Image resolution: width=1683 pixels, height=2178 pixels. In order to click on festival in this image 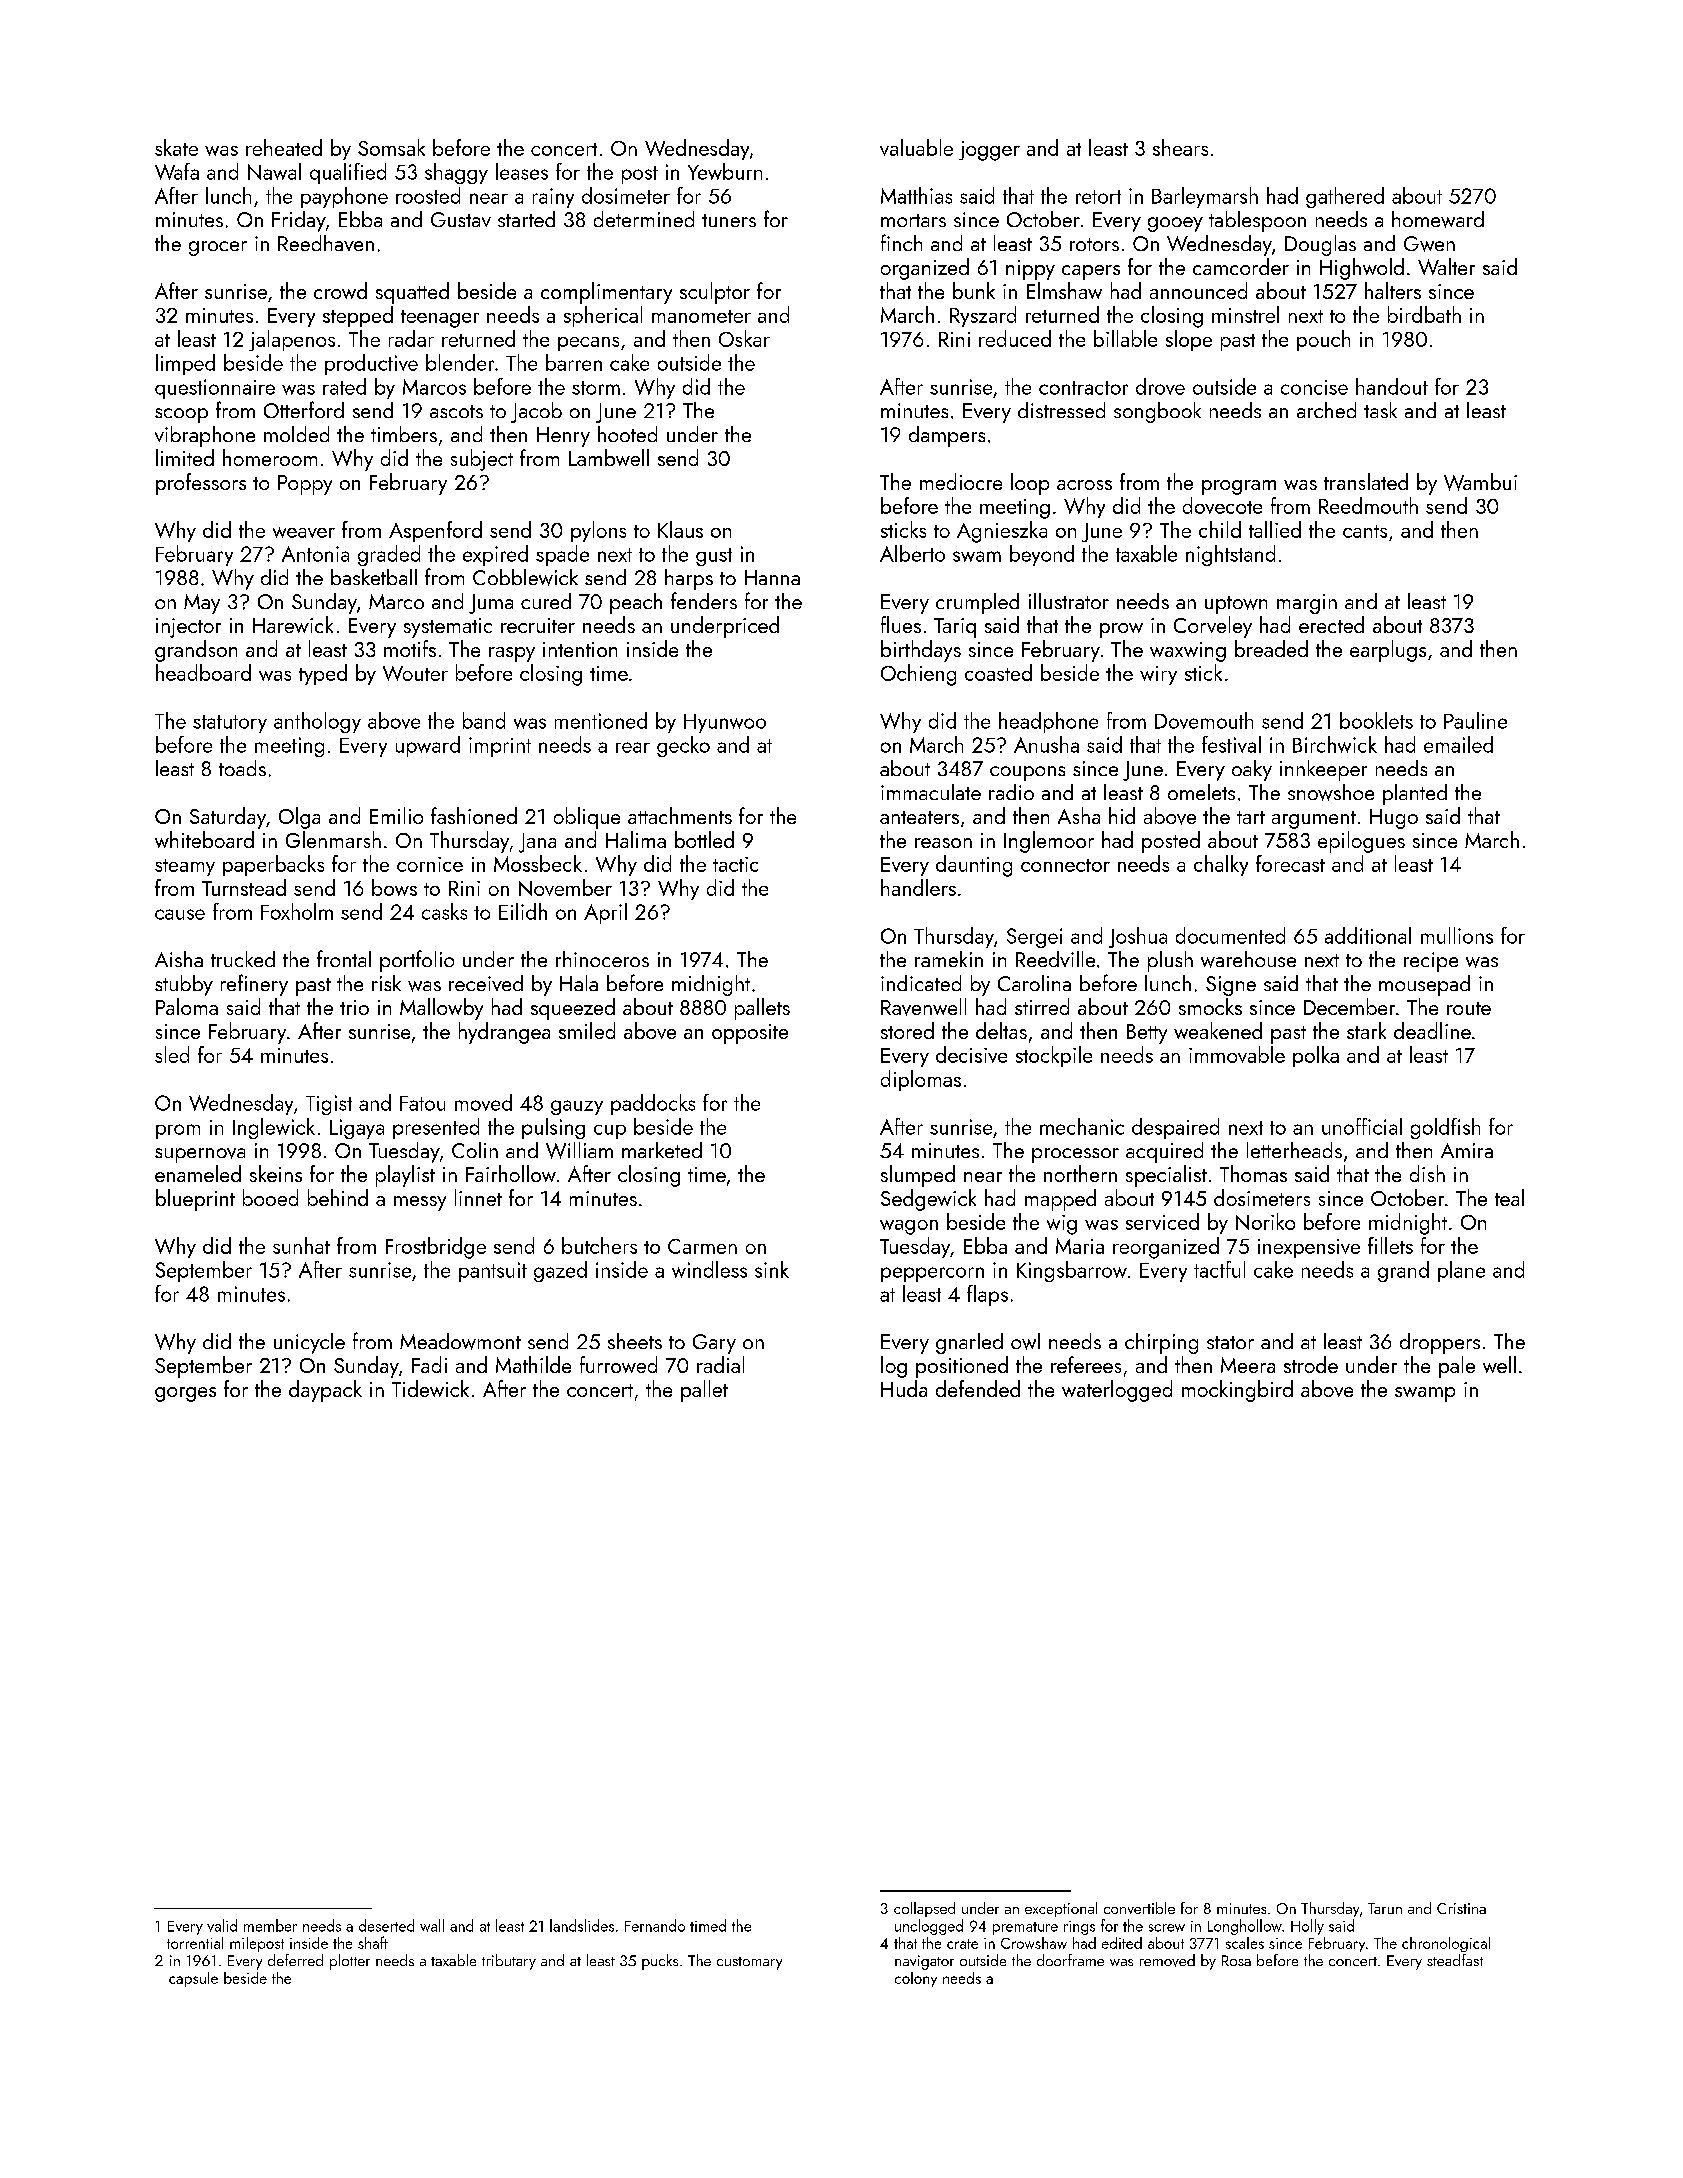, I will do `click(1231, 744)`.
